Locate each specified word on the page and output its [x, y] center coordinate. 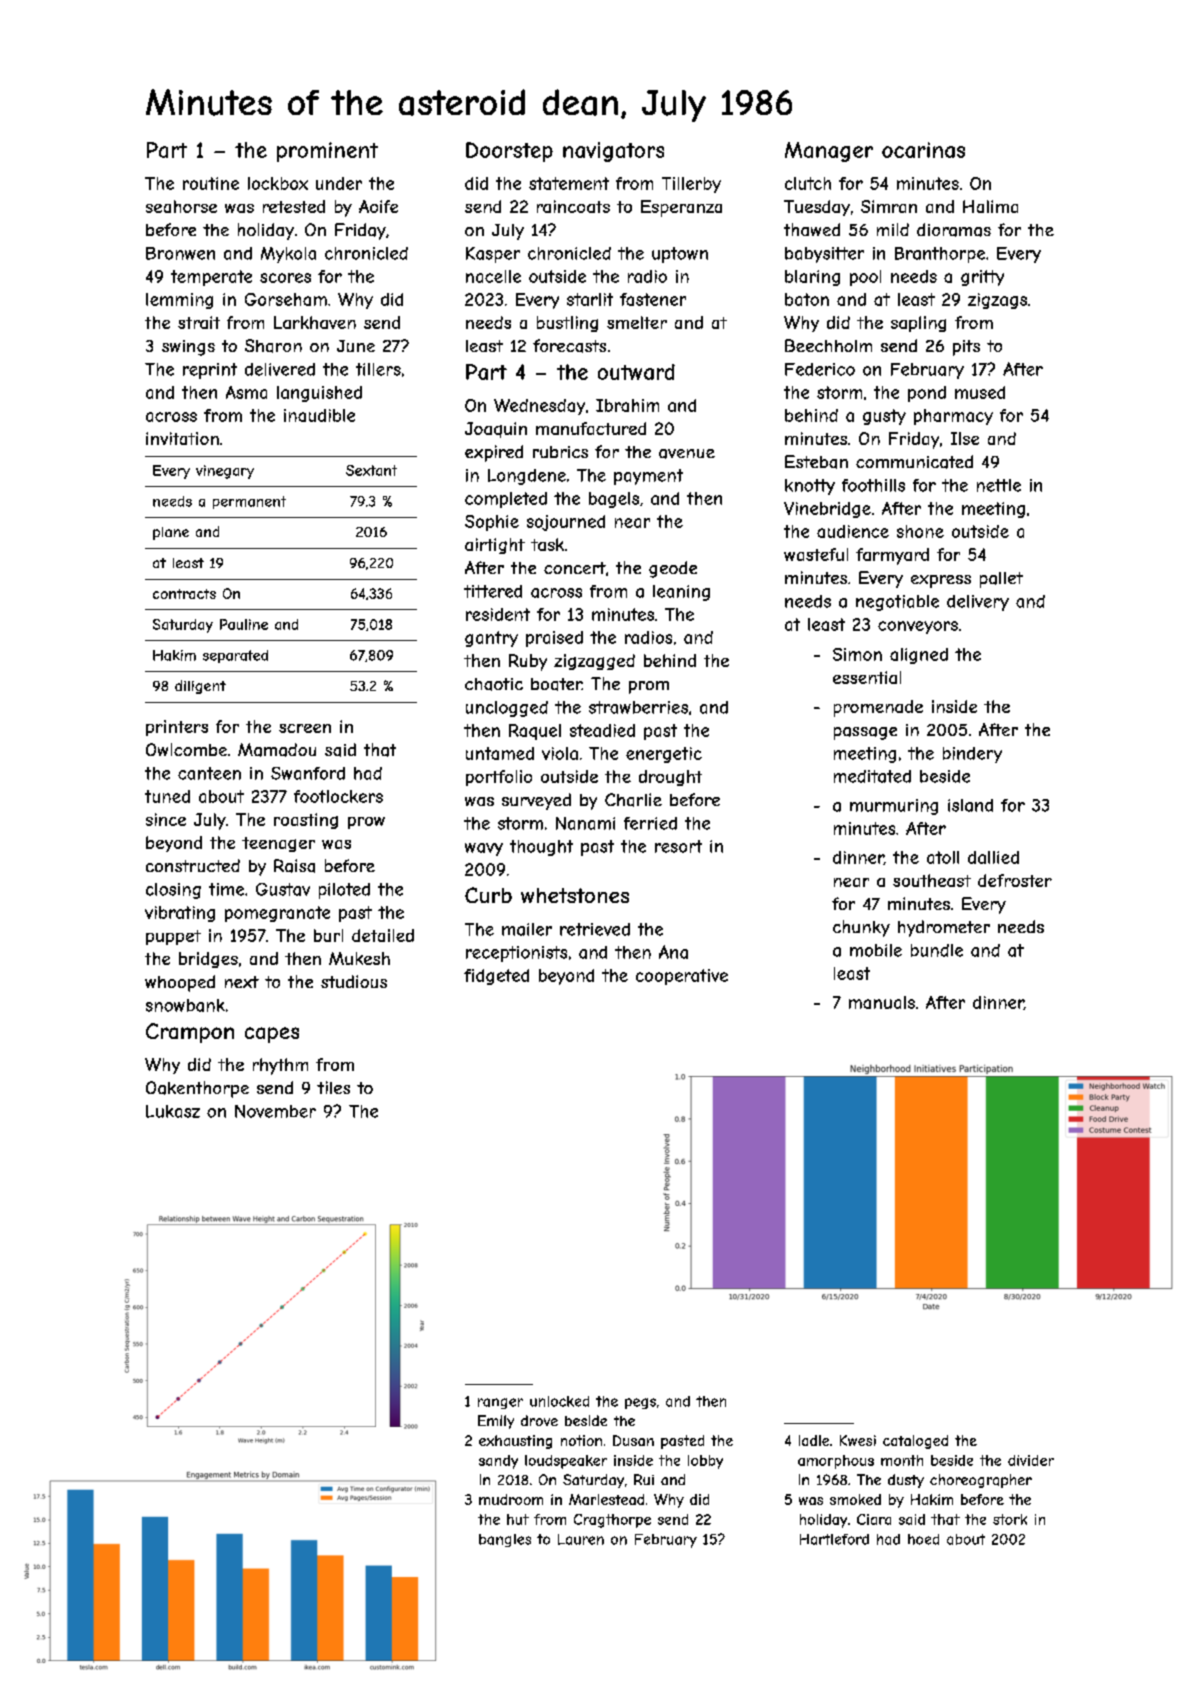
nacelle [493, 276]
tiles [333, 1087]
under [339, 183]
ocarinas [923, 150]
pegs [640, 1403]
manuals [882, 1002]
